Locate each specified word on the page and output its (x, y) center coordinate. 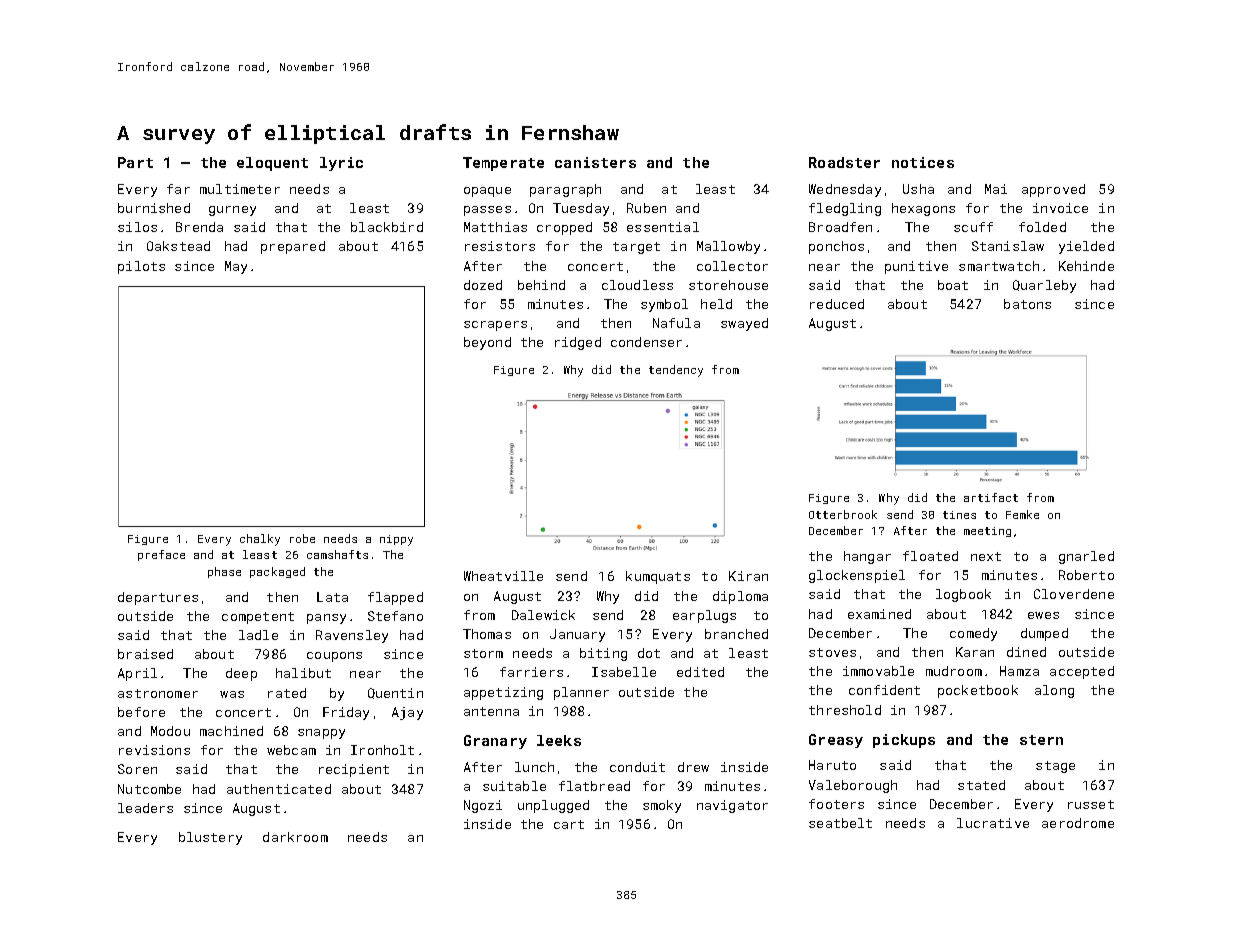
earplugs (704, 616)
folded (1042, 227)
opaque (487, 192)
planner (581, 693)
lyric (341, 164)
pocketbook (978, 691)
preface (161, 555)
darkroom (295, 837)
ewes (1043, 615)
